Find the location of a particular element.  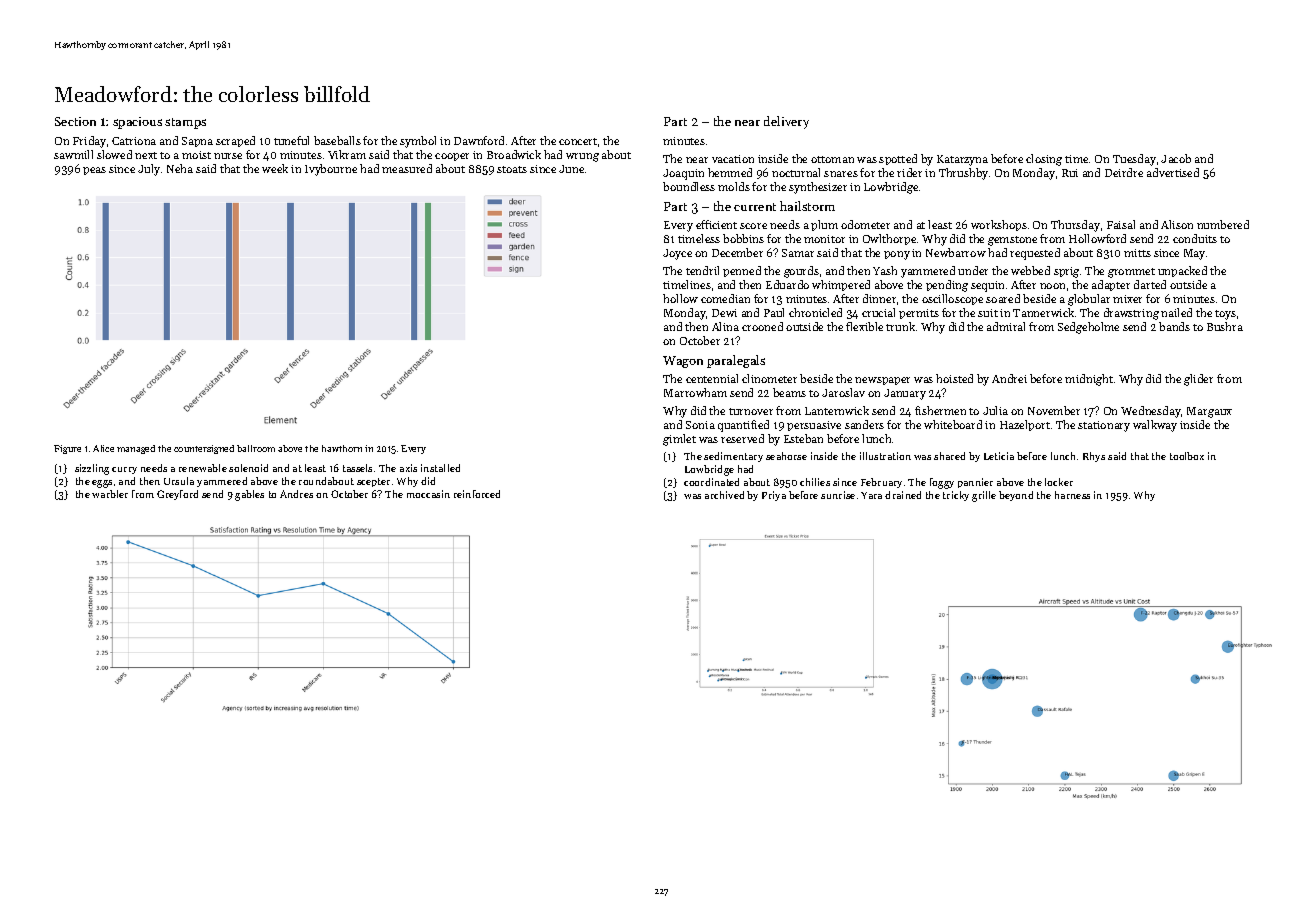

Jacob is located at coordinates (1176, 158).
